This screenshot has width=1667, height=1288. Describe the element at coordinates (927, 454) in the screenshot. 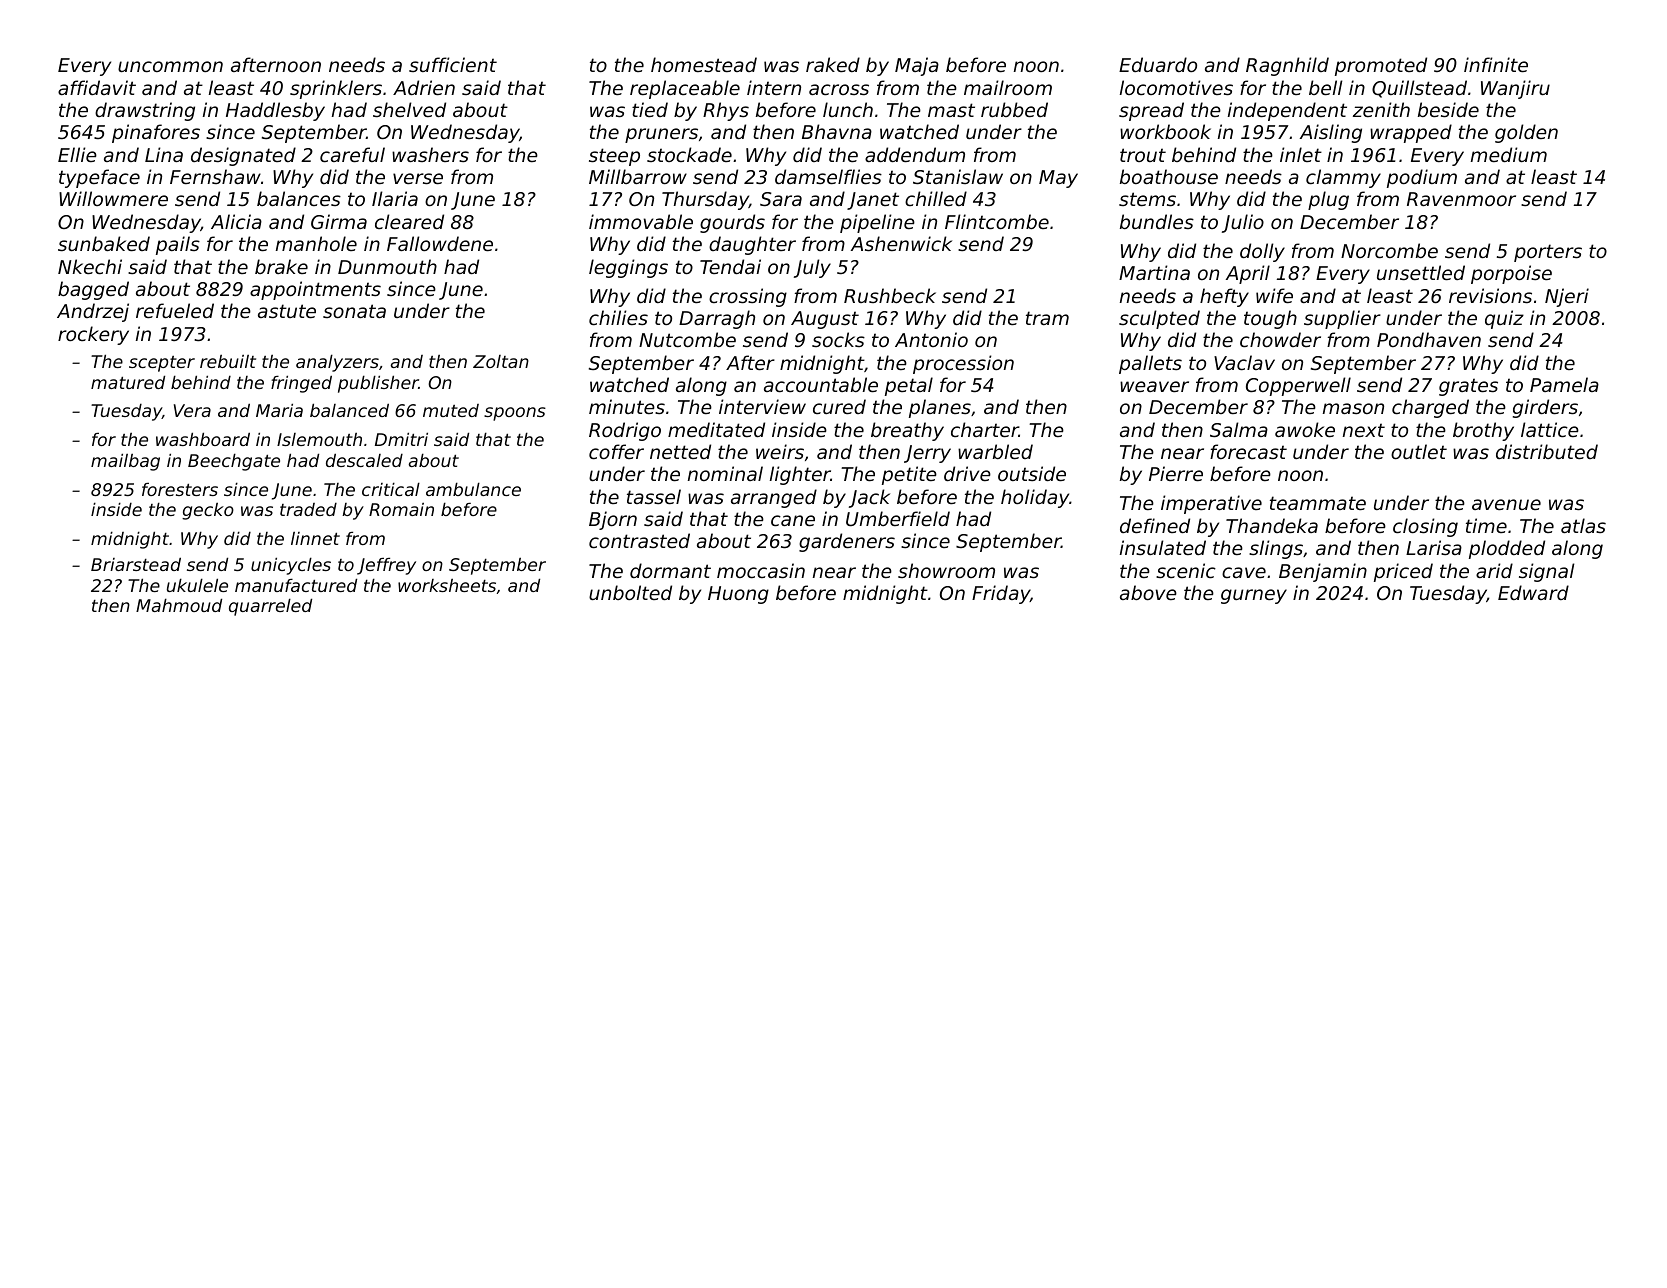

I see `Jerry` at that location.
